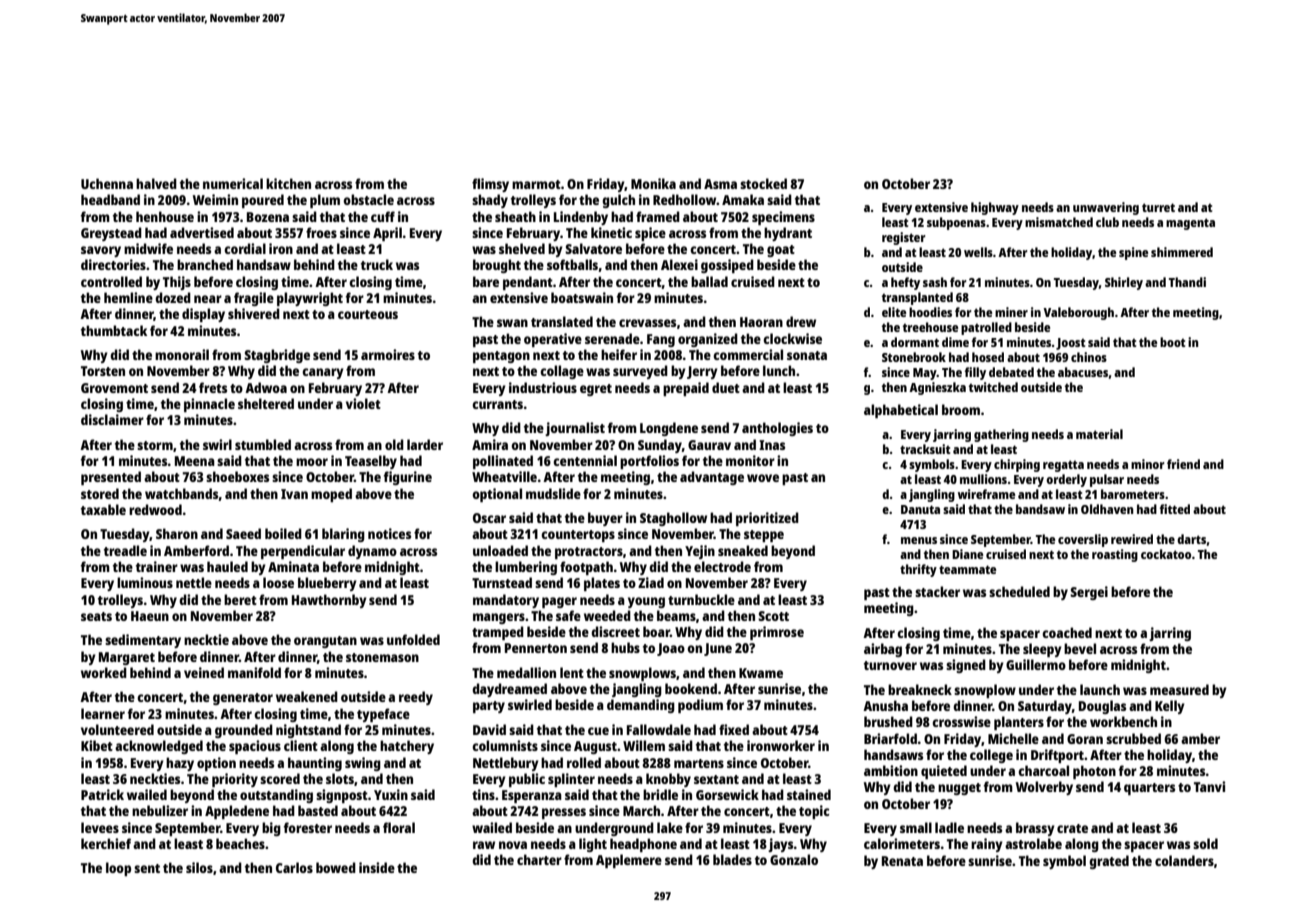  I want to click on Hawthornby, so click(329, 601).
